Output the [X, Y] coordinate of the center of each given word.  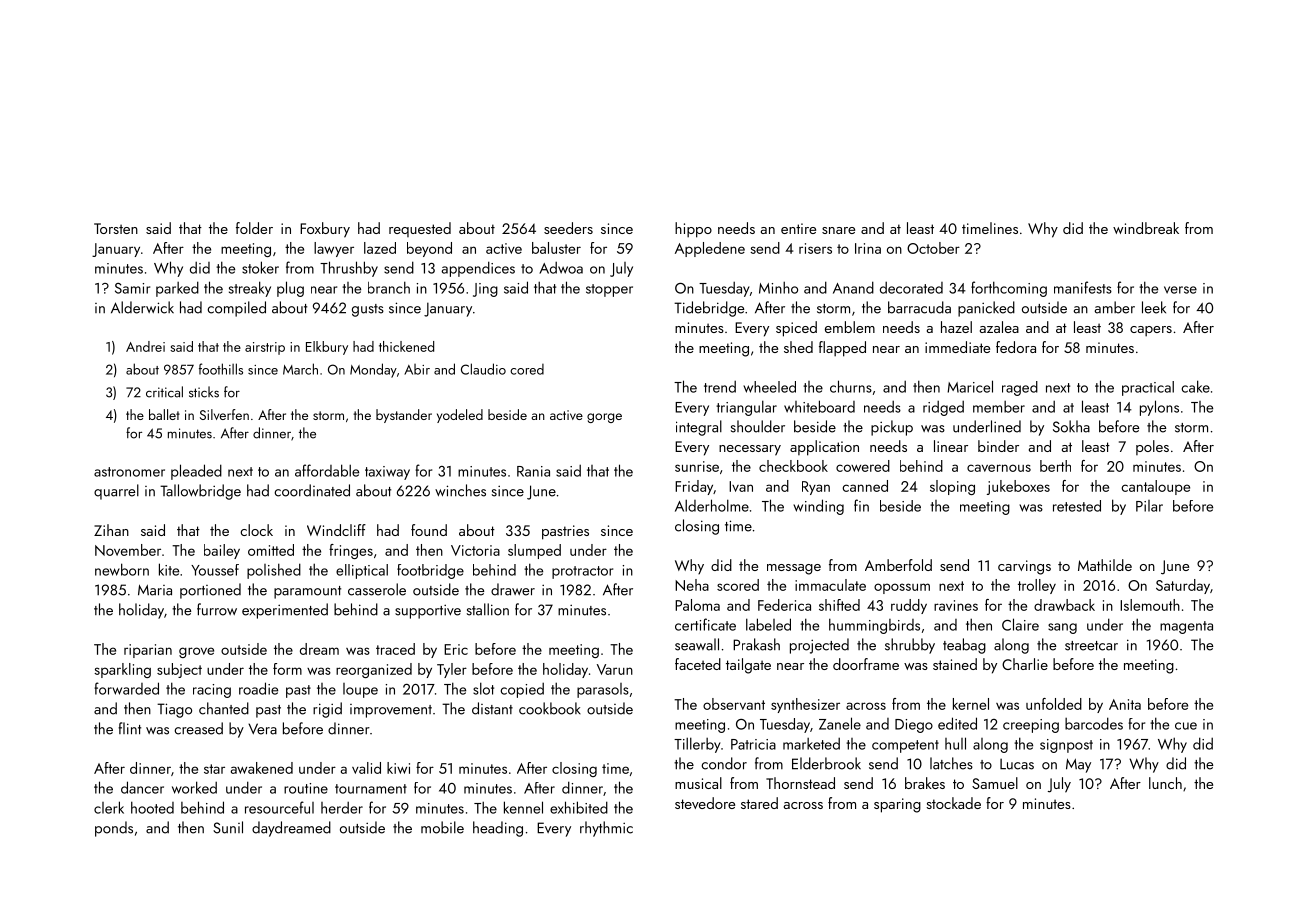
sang [1062, 628]
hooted [152, 807]
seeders [568, 228]
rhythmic [606, 829]
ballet [164, 414]
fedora [1016, 347]
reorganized [374, 670]
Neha [692, 585]
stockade [953, 803]
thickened [406, 346]
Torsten [116, 228]
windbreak [1146, 228]
